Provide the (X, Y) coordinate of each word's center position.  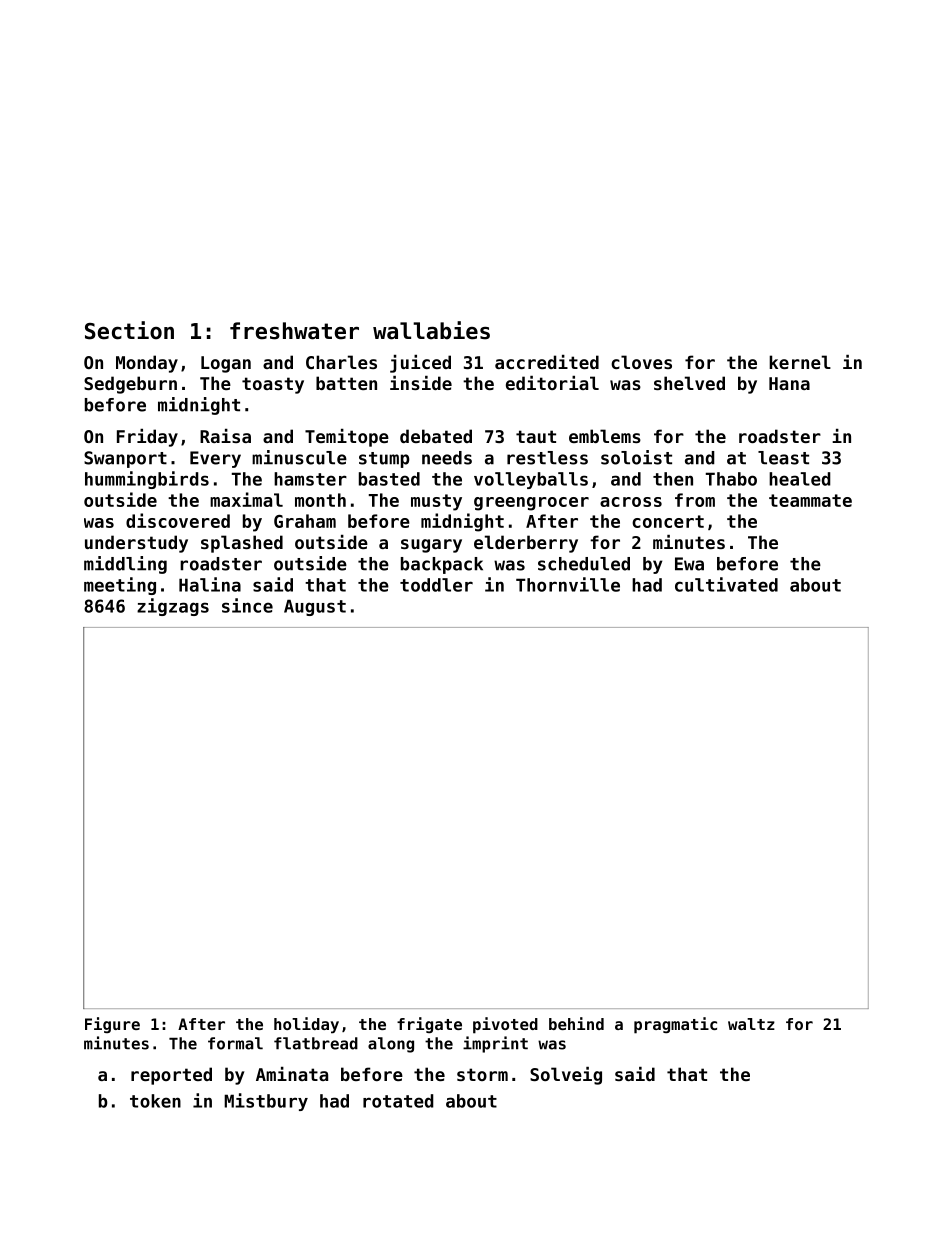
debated (436, 436)
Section (129, 330)
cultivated (726, 584)
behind (576, 1023)
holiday (306, 1025)
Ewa (689, 564)
